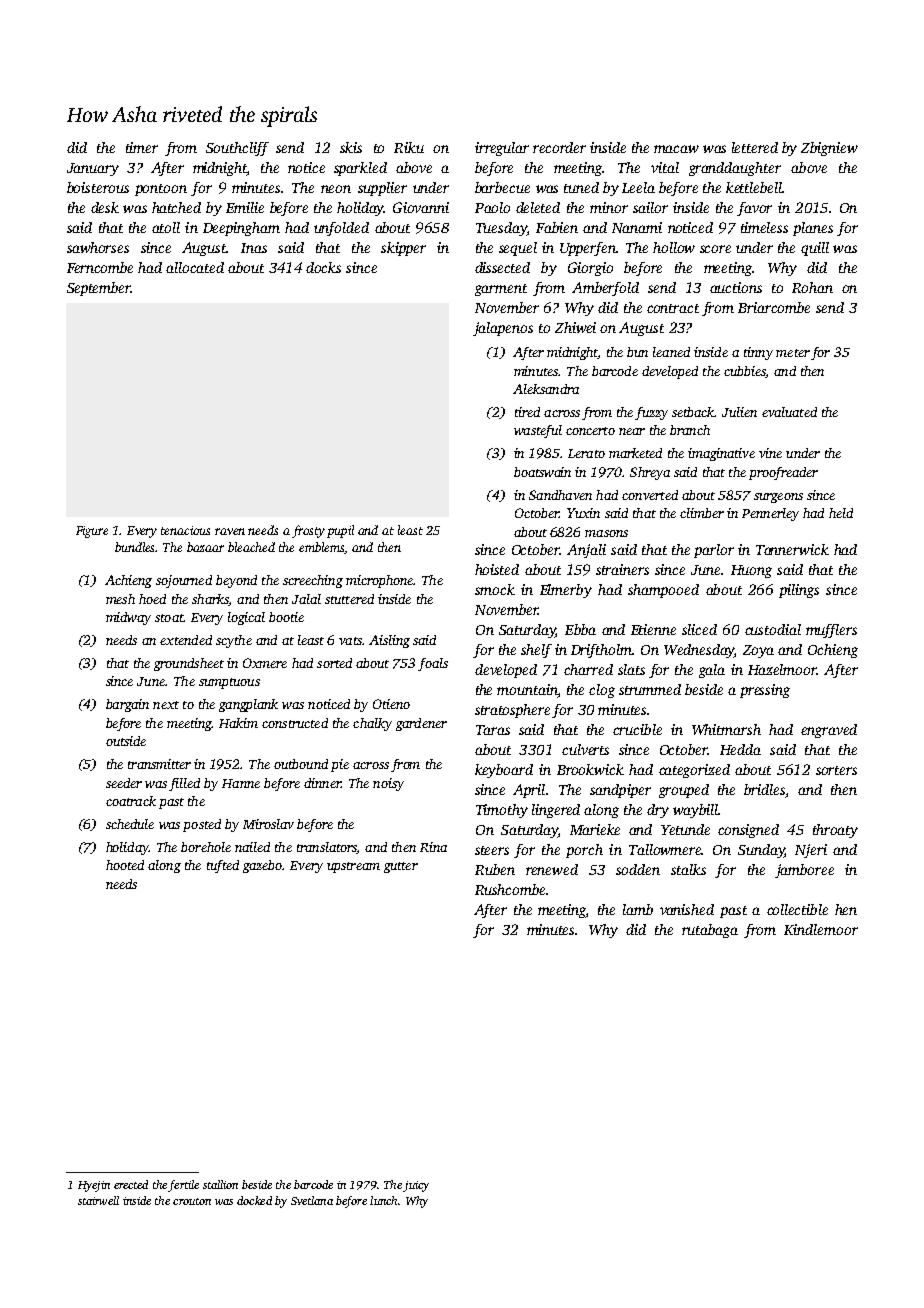 Image resolution: width=924 pixels, height=1308 pixels. I want to click on Zbigniew, so click(829, 149).
